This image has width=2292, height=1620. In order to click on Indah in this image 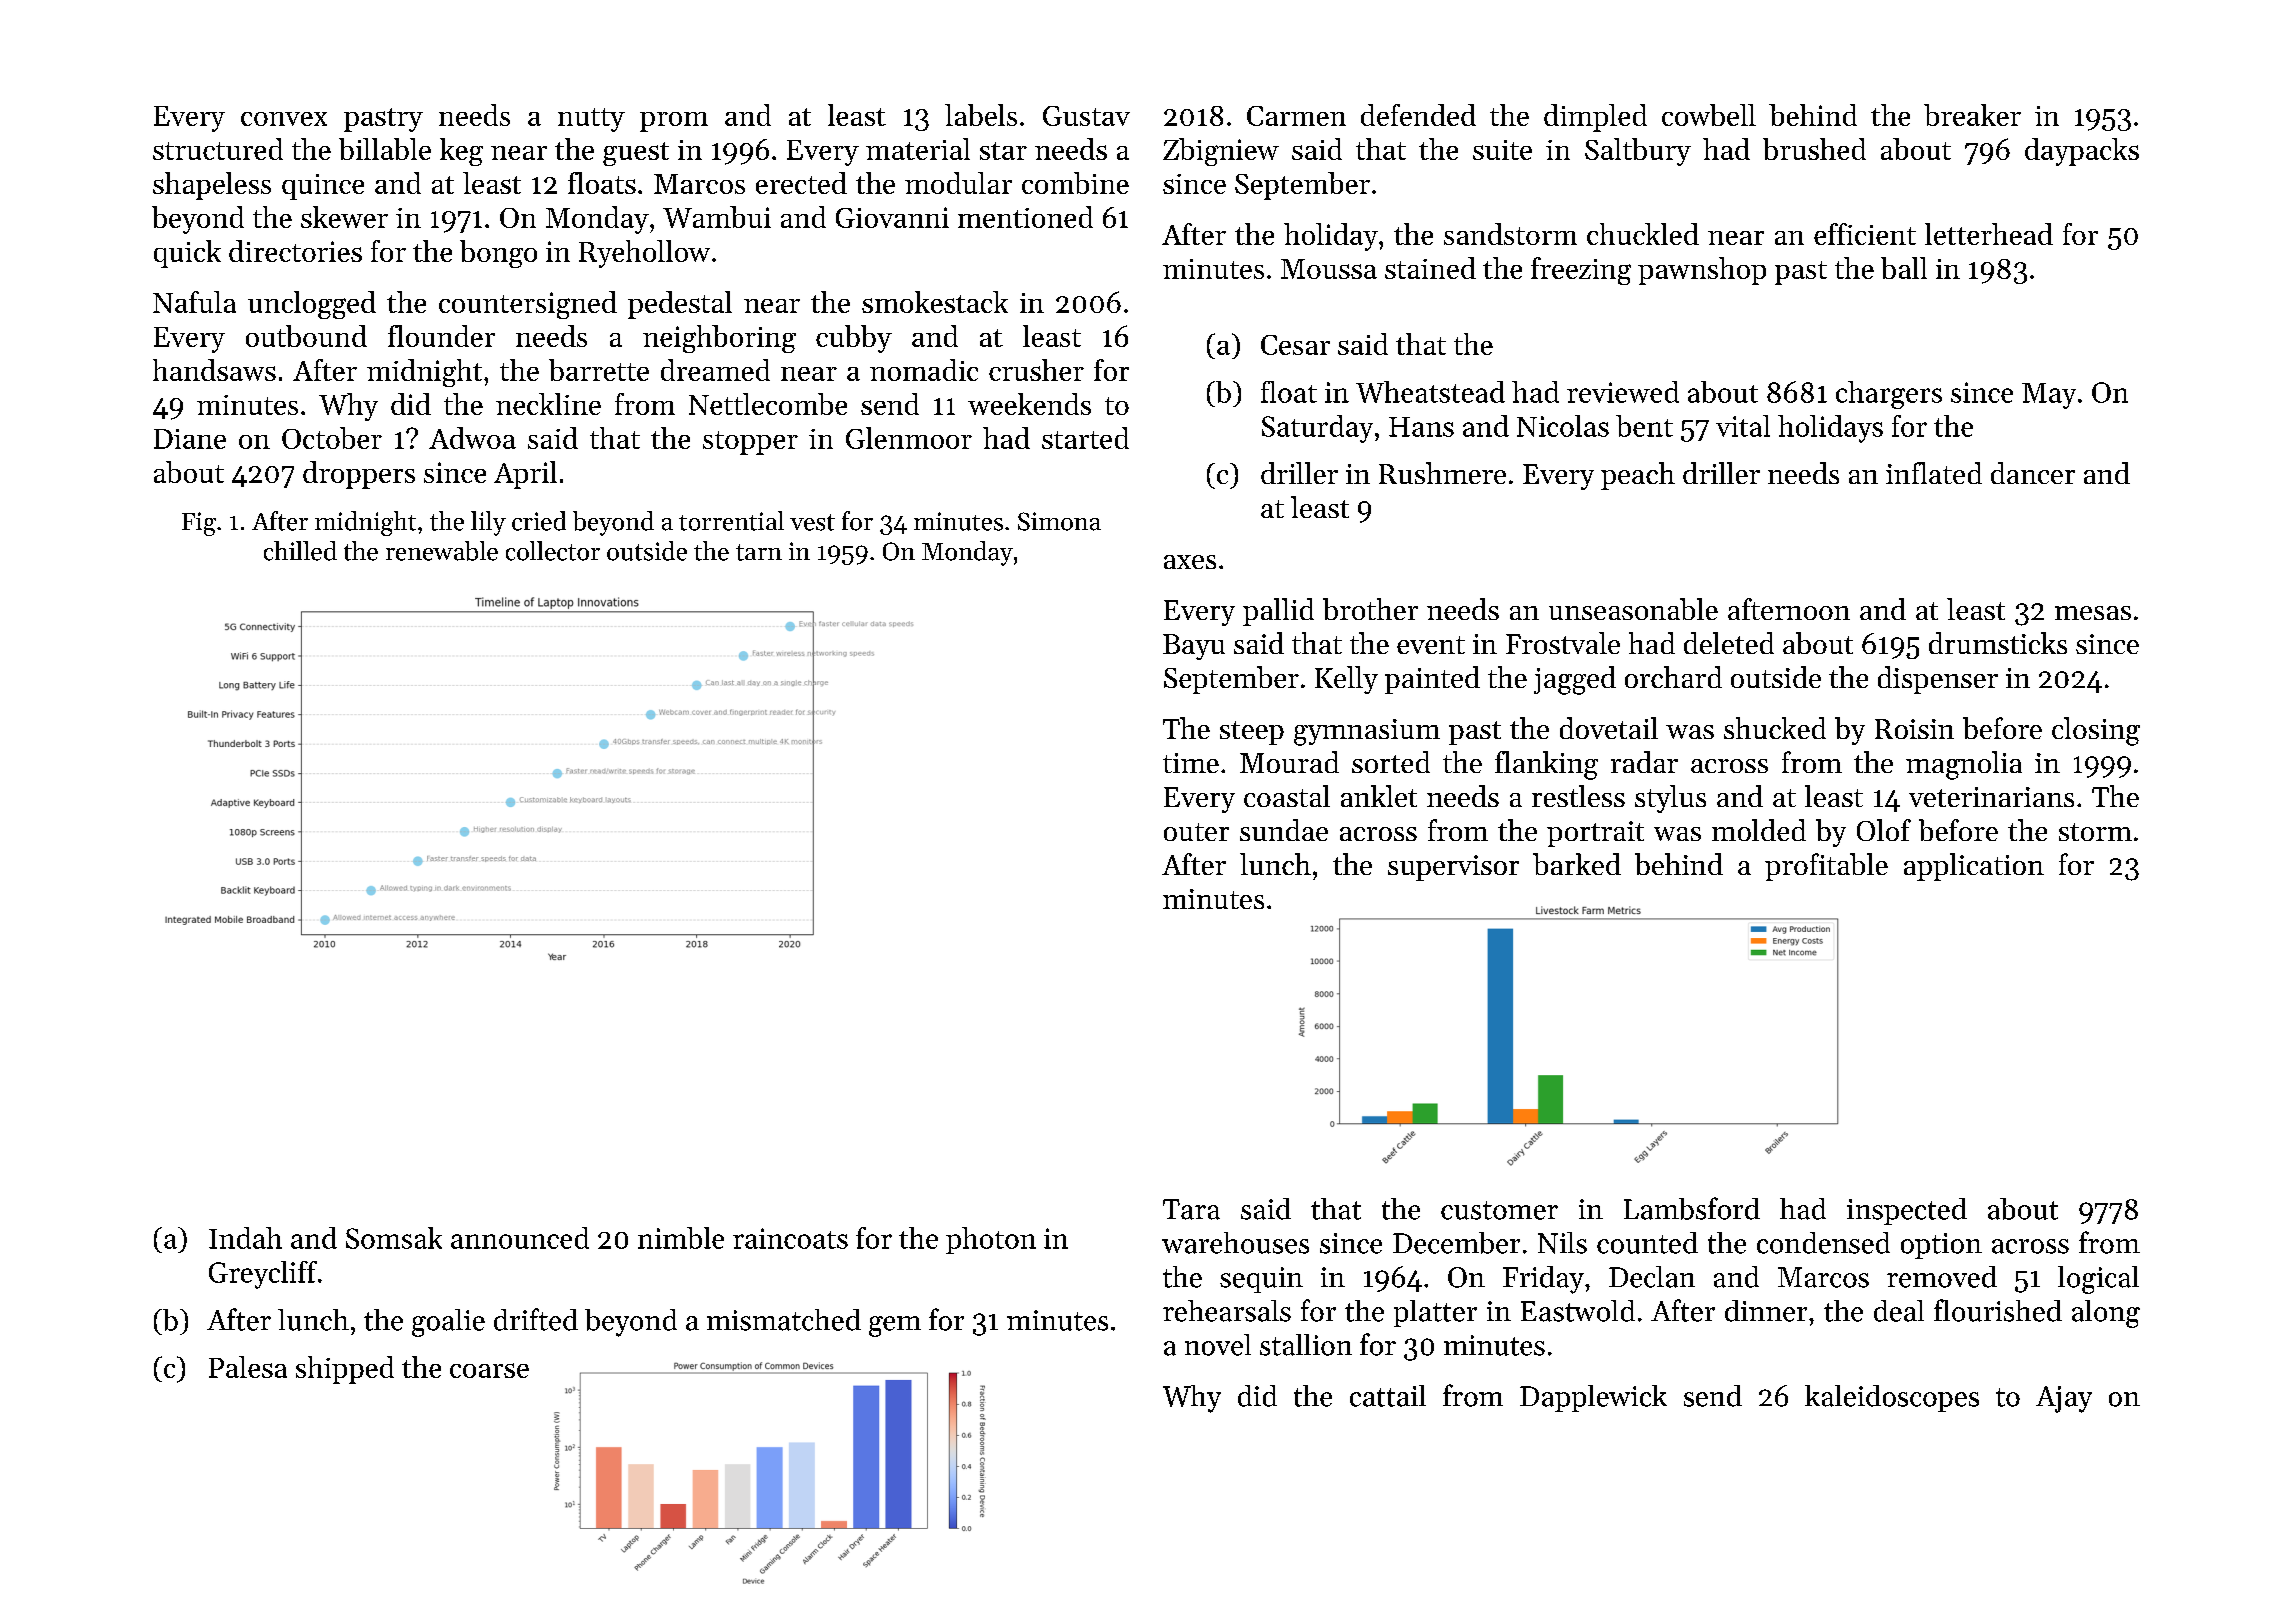, I will do `click(245, 1238)`.
